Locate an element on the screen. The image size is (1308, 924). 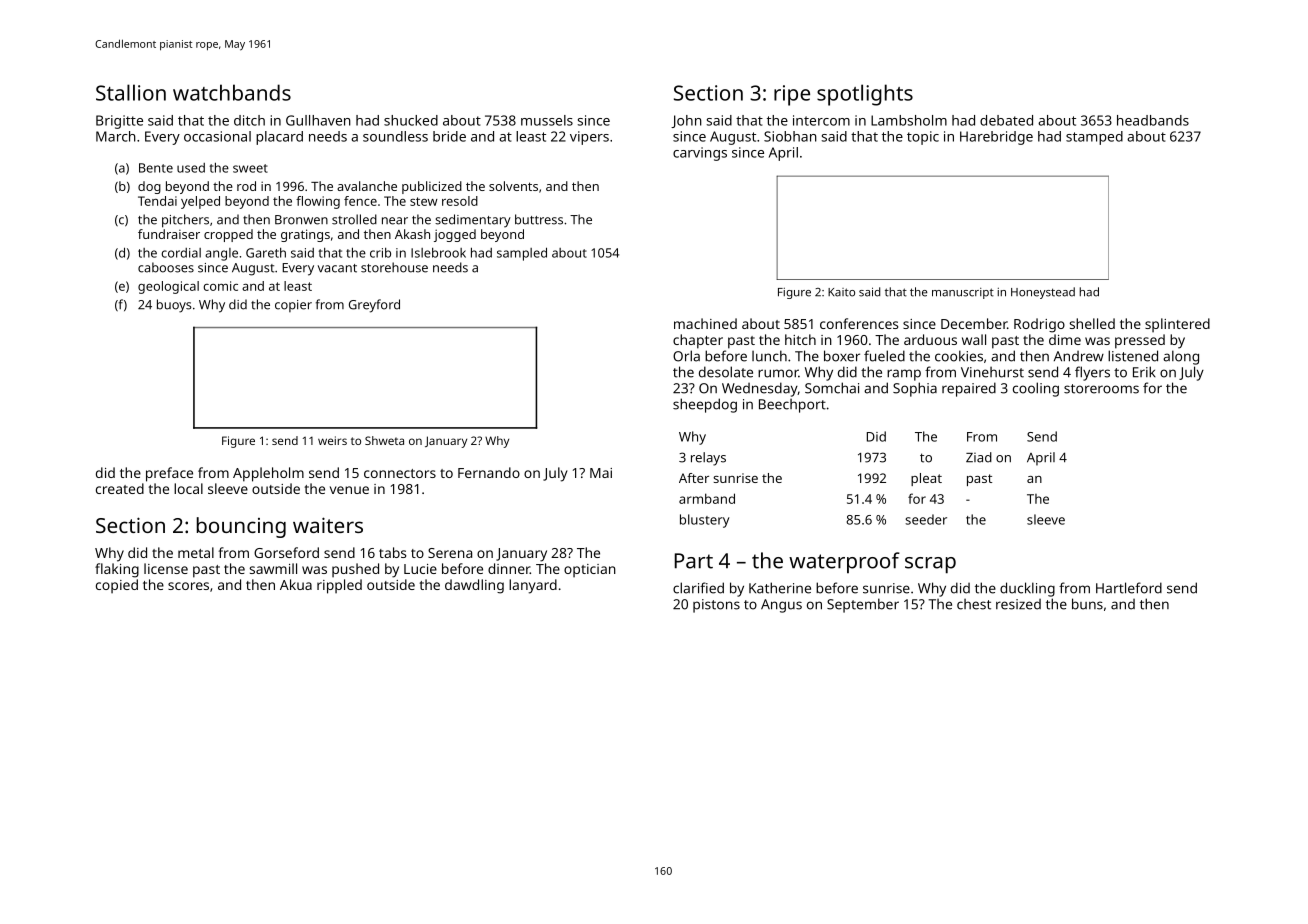
Harebridge is located at coordinates (996, 138).
